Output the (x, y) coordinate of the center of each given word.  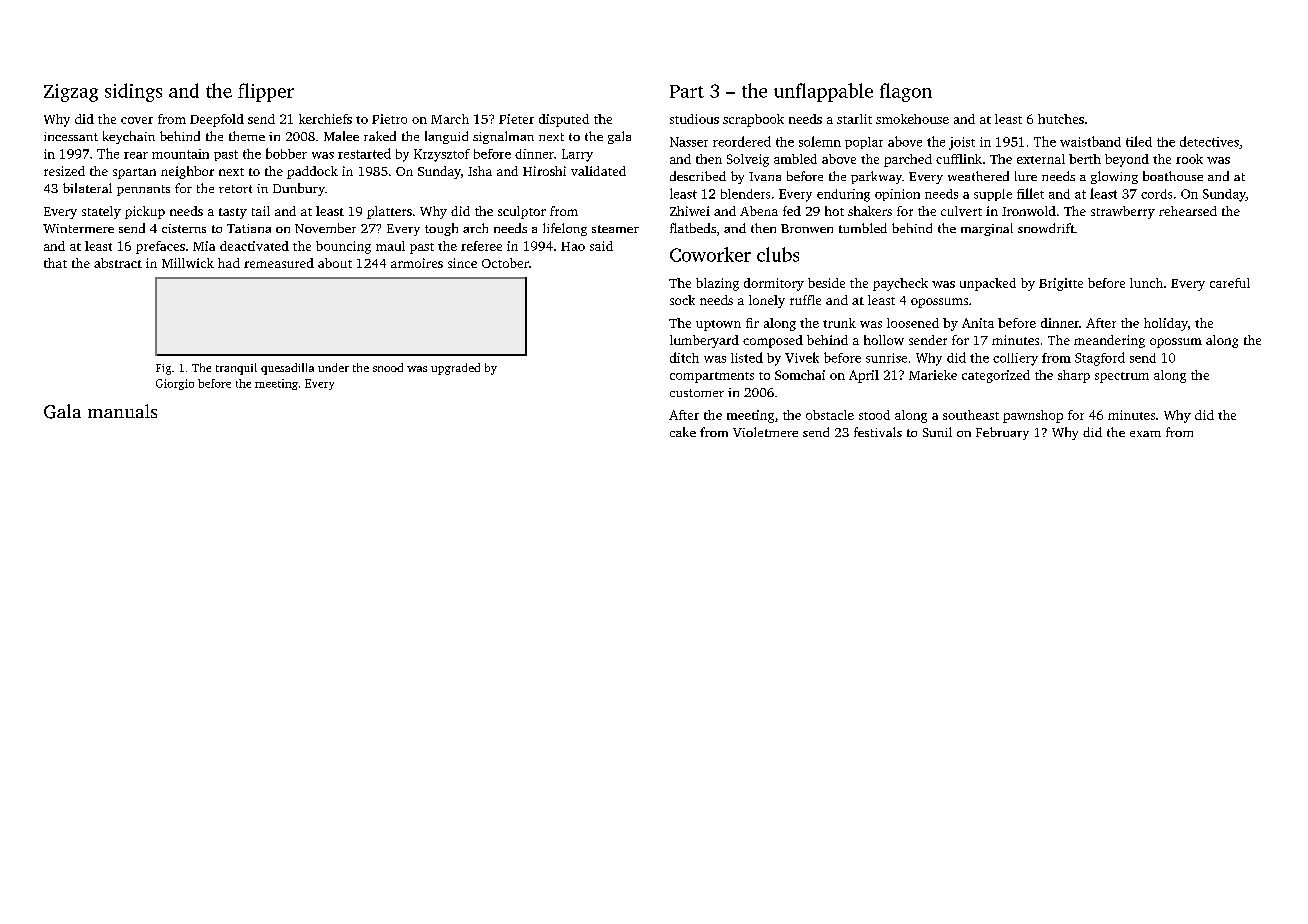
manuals (122, 411)
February (1002, 433)
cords (1156, 194)
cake (683, 432)
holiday (1166, 324)
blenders (745, 194)
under (333, 367)
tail (261, 211)
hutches (1061, 119)
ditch (684, 357)
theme (247, 136)
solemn (820, 141)
